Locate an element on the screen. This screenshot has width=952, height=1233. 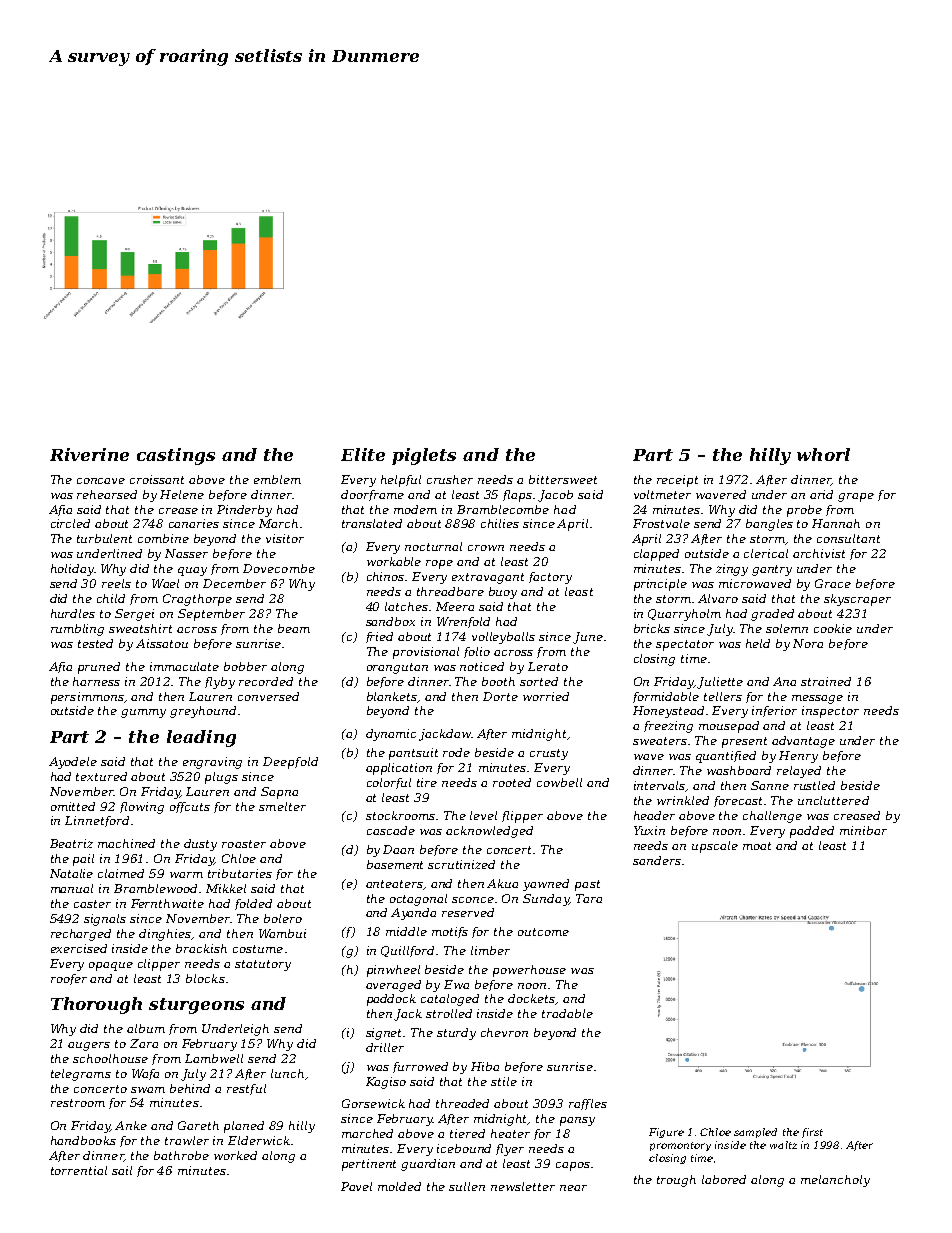
exercised is located at coordinates (79, 948).
